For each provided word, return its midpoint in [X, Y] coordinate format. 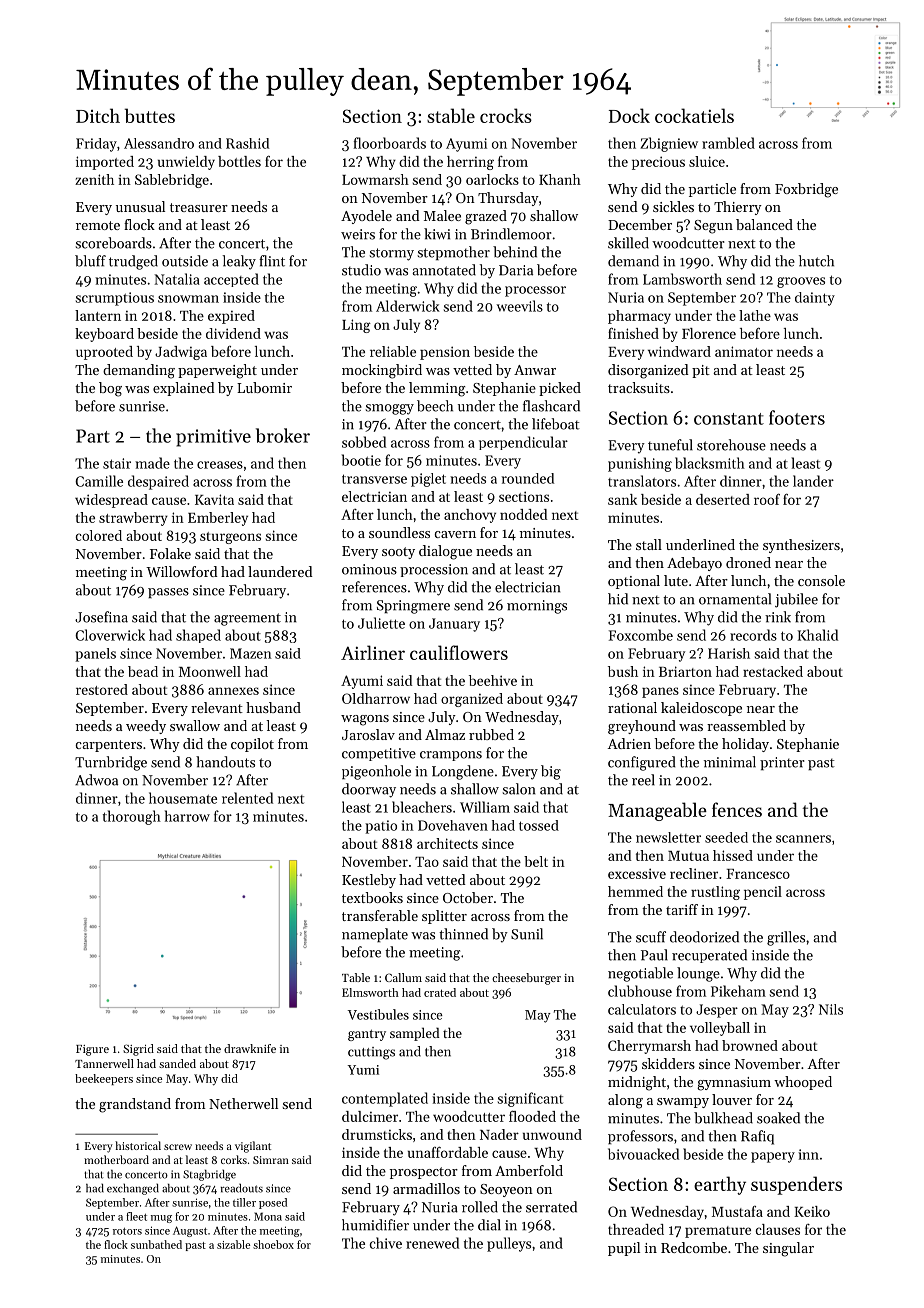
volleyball [720, 1029]
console [821, 580]
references [374, 587]
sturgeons [230, 538]
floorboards [389, 143]
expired [231, 317]
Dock [629, 115]
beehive [493, 680]
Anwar [535, 370]
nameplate [375, 935]
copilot [252, 745]
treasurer [199, 207]
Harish [729, 653]
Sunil [527, 934]
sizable [233, 1244]
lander [813, 481]
